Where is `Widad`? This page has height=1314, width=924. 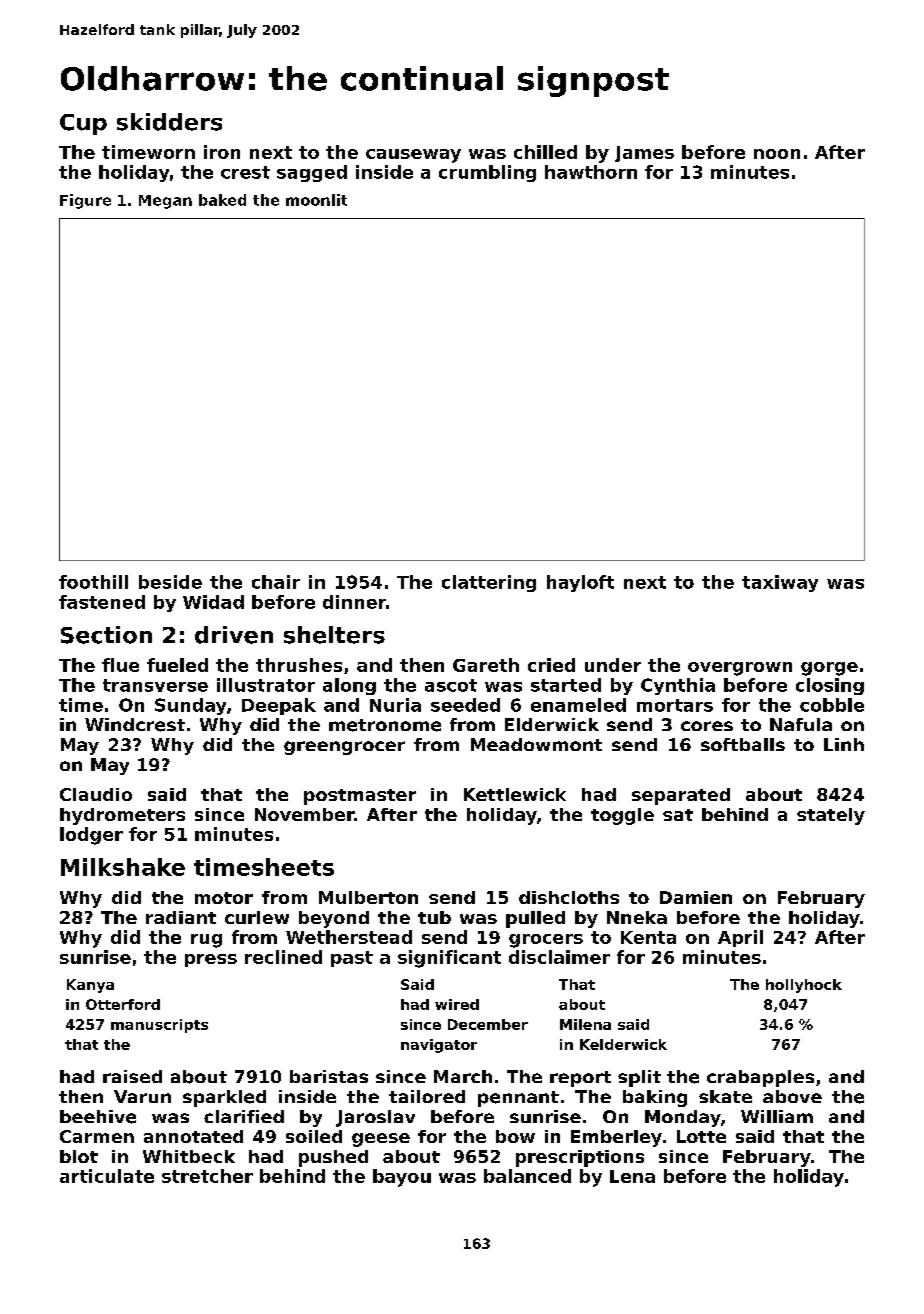
Widad is located at coordinates (213, 602).
